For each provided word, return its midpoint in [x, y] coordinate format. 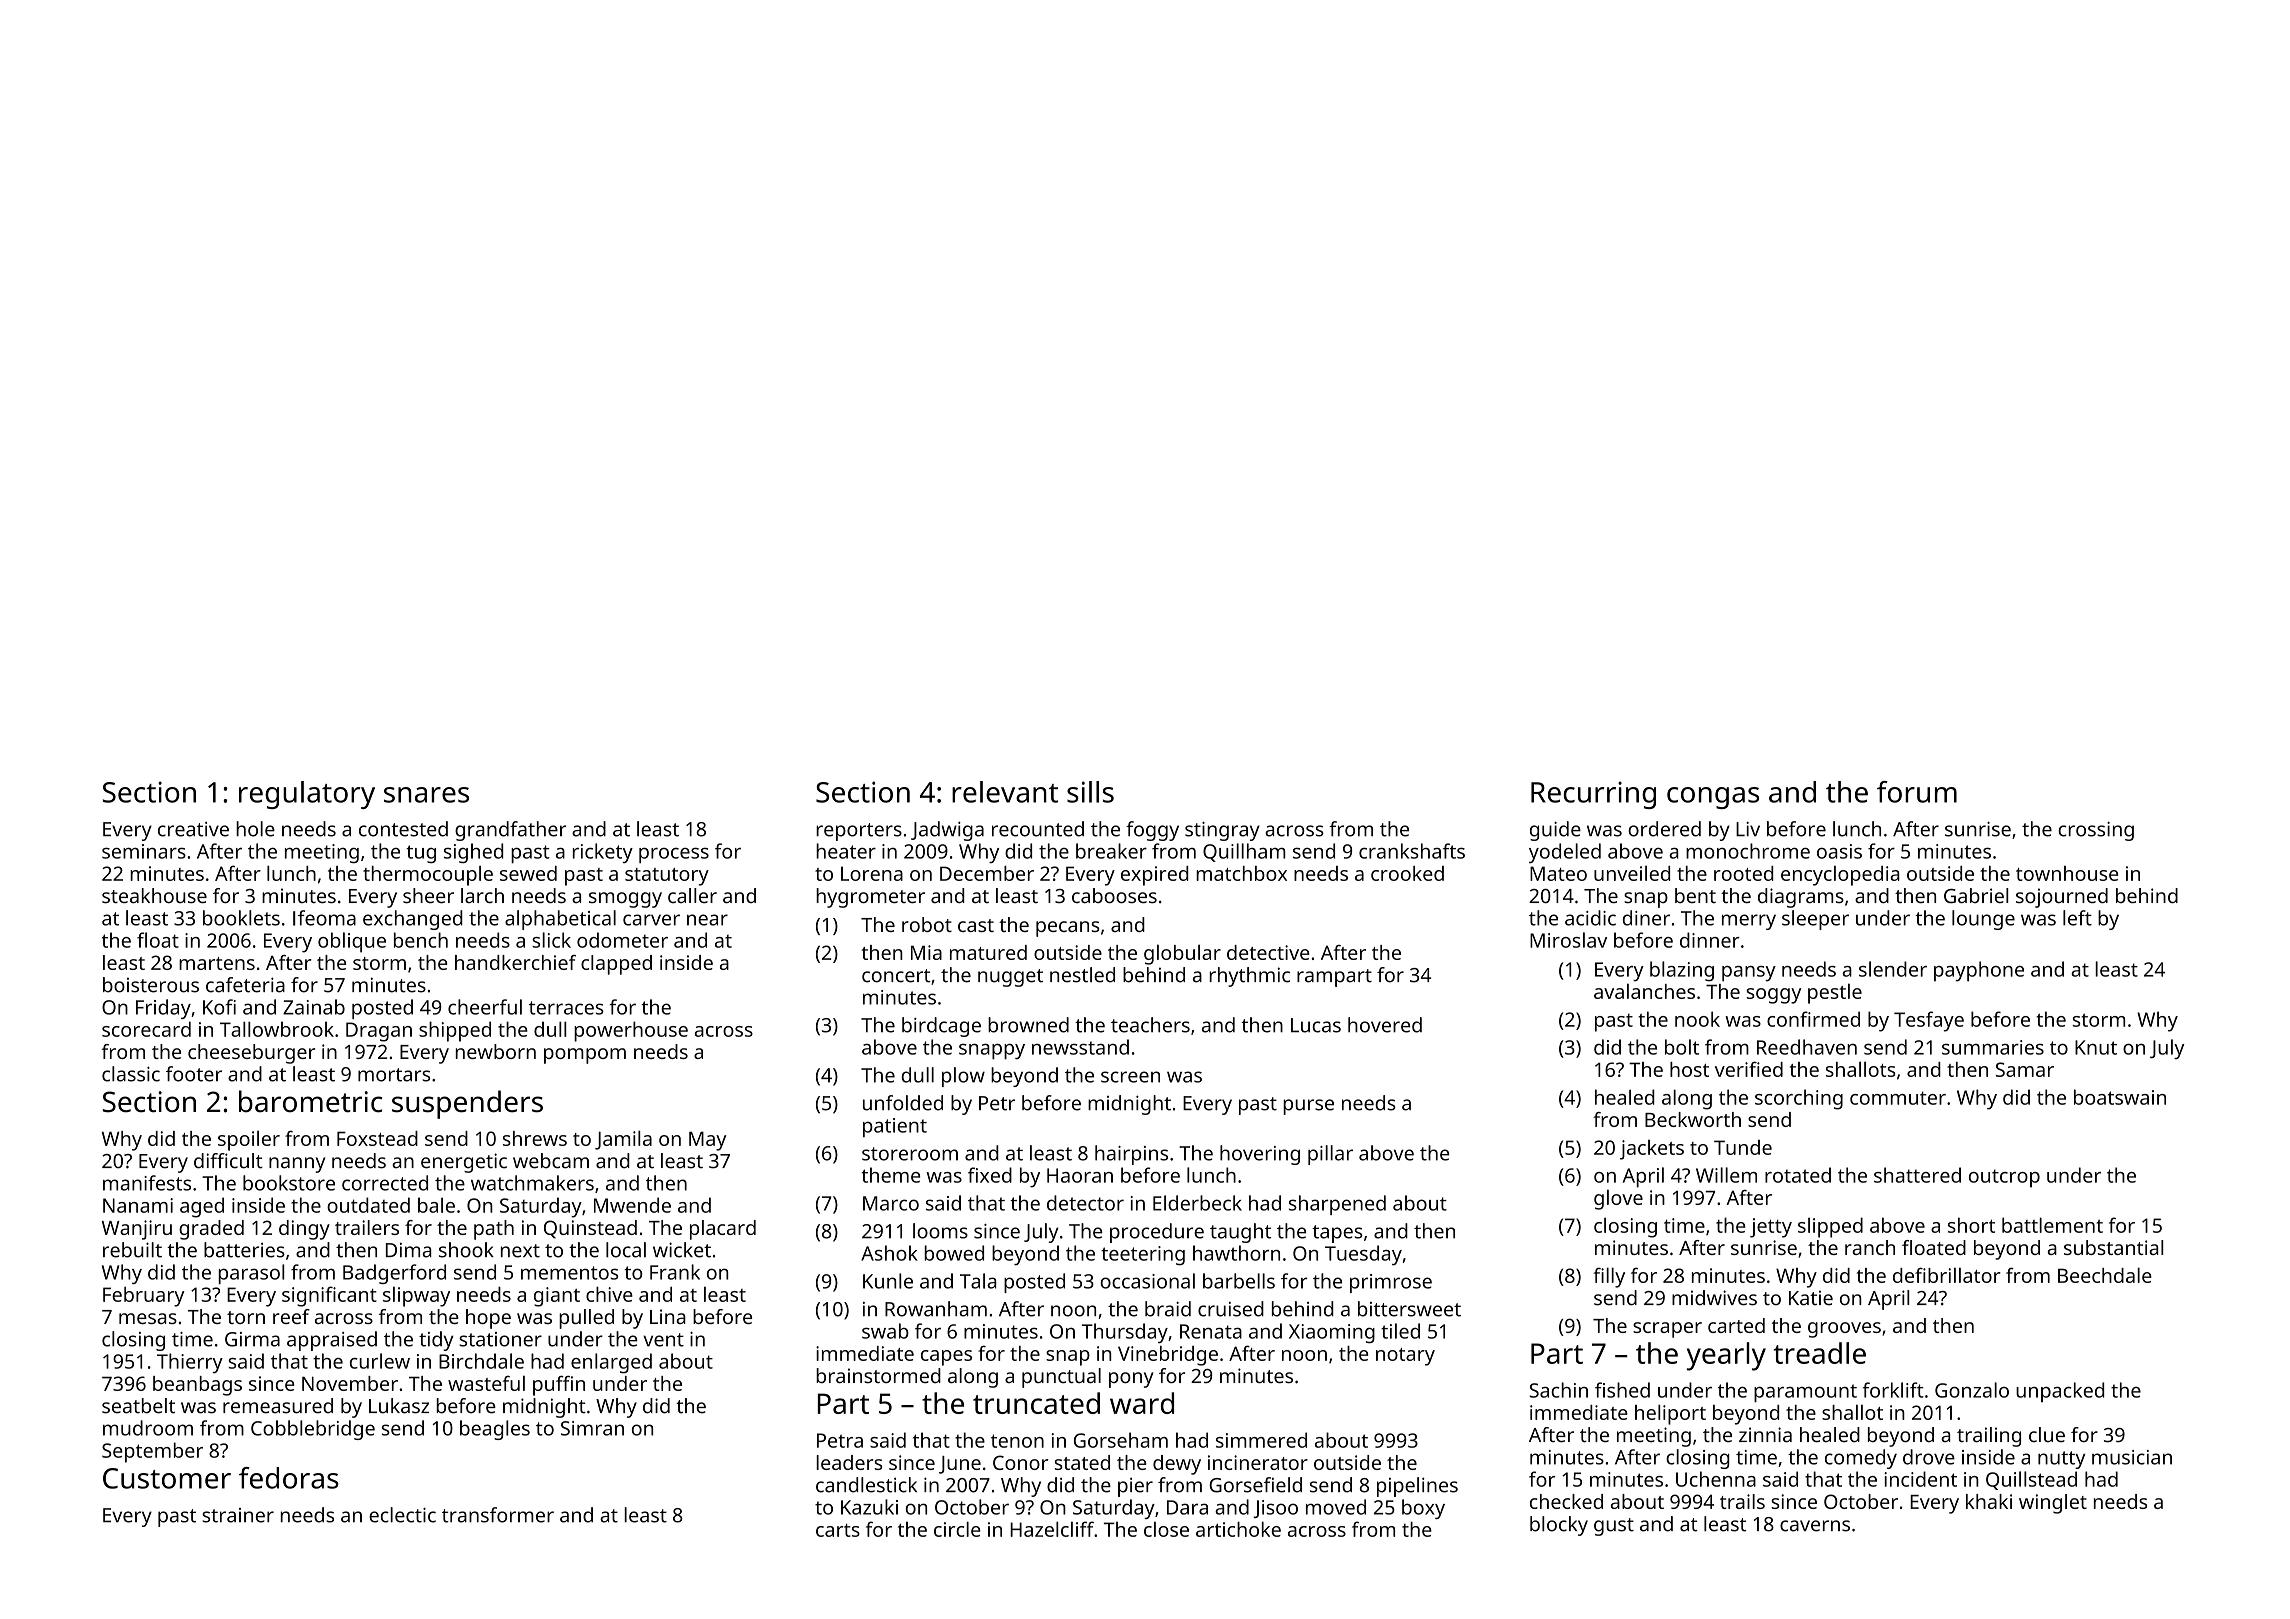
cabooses [1114, 895]
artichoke [1238, 1529]
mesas [148, 1318]
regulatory [307, 795]
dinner [1710, 940]
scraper [1667, 1330]
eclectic [402, 1515]
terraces [566, 1008]
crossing [2096, 831]
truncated [1036, 1403]
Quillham [1244, 852]
